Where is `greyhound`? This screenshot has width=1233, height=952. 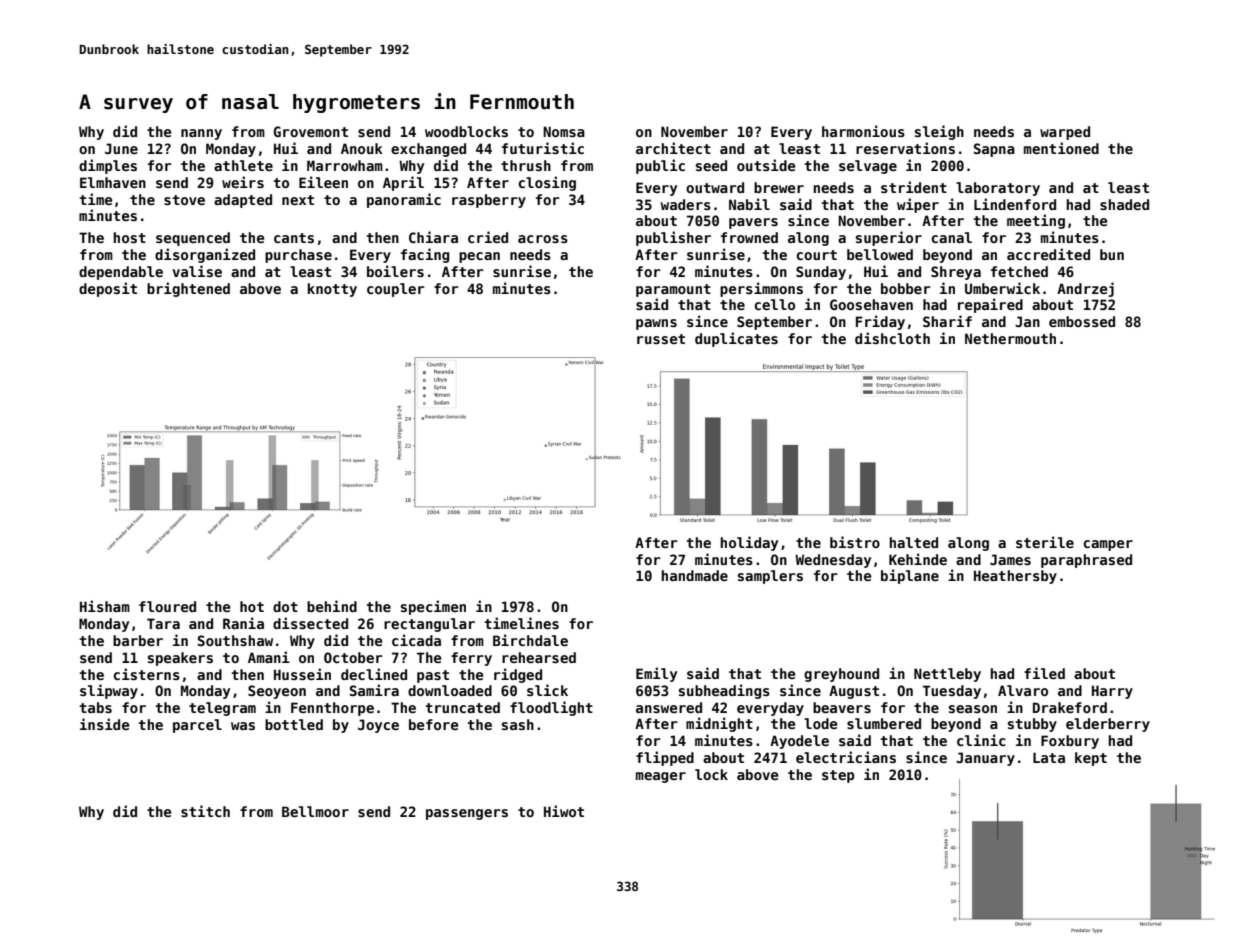 greyhound is located at coordinates (841, 675).
